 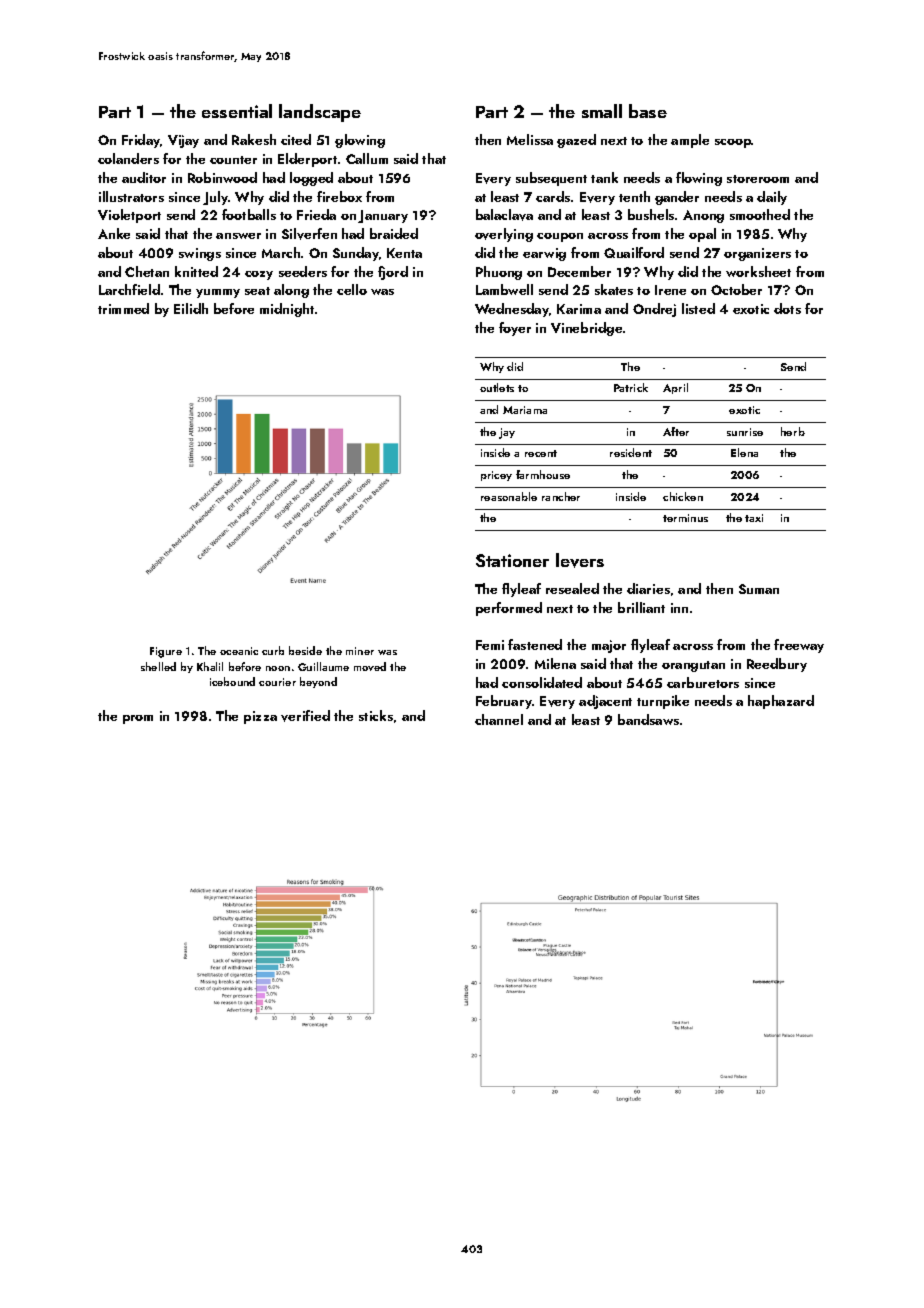 What do you see at coordinates (515, 329) in the page?
I see `foyer` at bounding box center [515, 329].
